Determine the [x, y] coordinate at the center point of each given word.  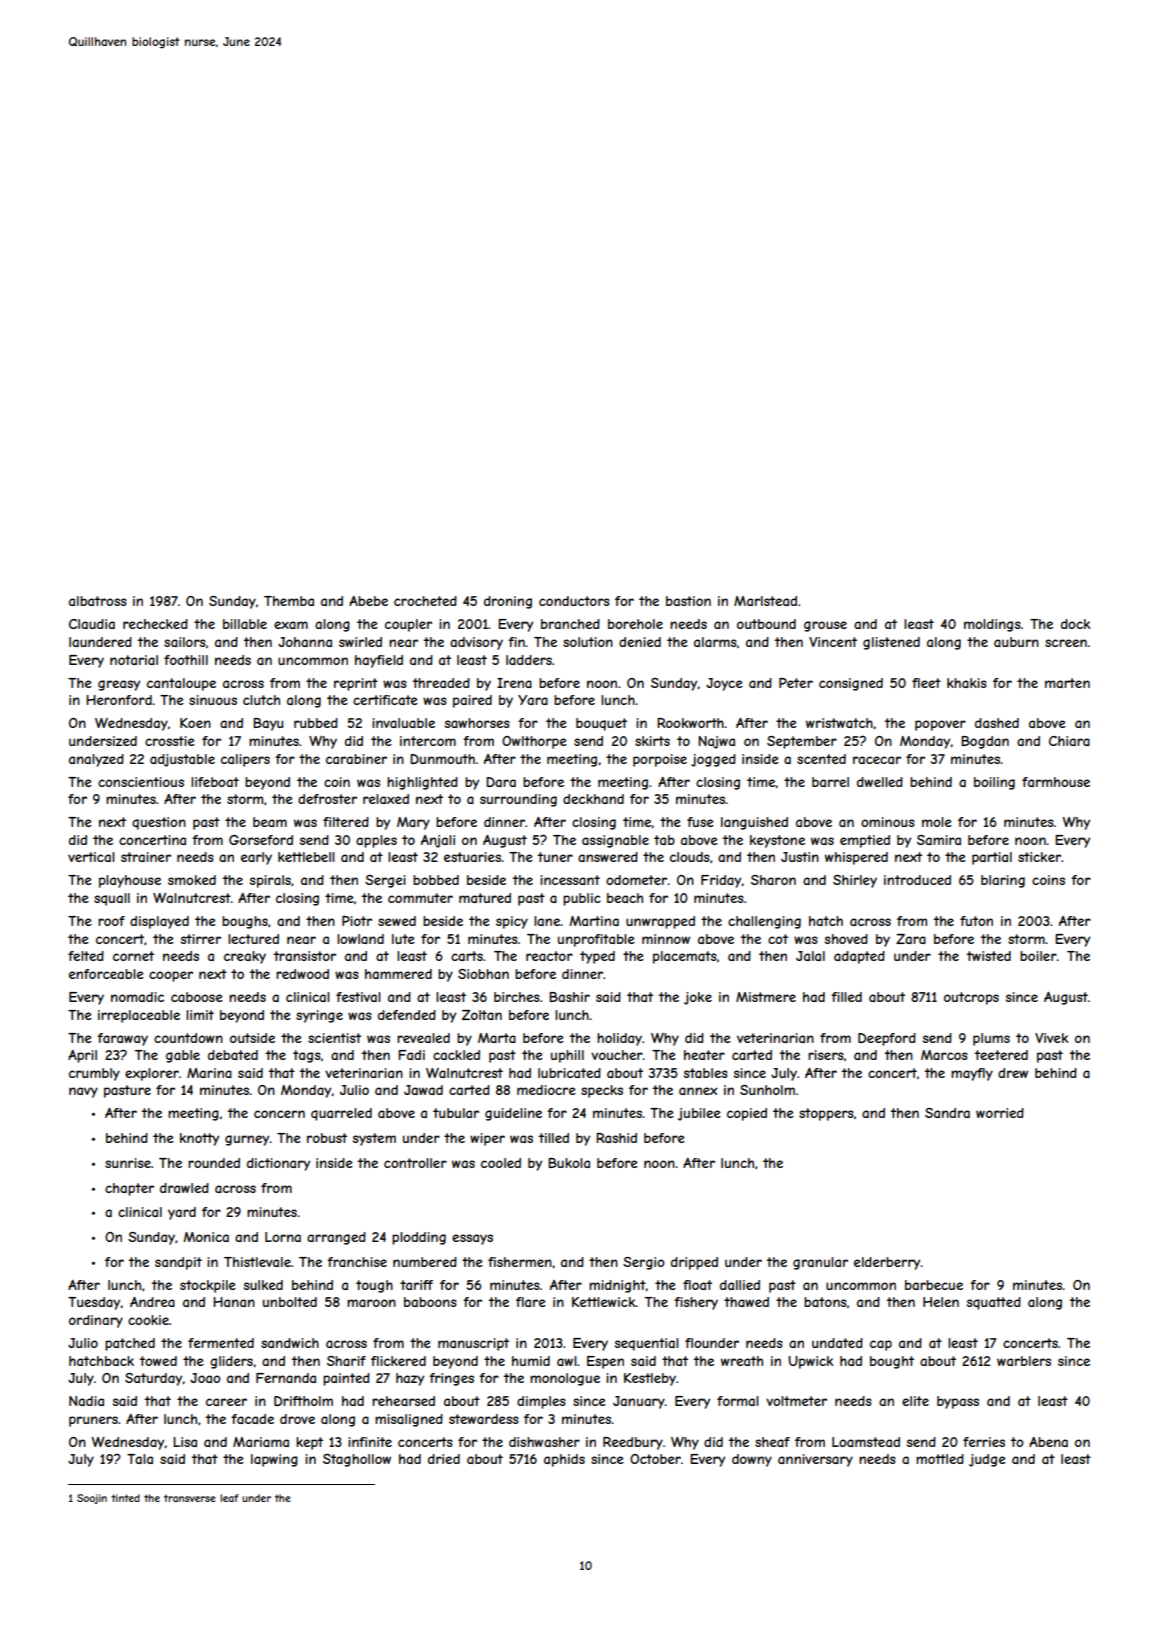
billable [245, 624]
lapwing [274, 1460]
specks [602, 1091]
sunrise [128, 1163]
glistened [891, 643]
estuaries [472, 857]
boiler [1038, 956]
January [639, 1402]
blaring [1003, 881]
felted [86, 956]
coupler [408, 625]
